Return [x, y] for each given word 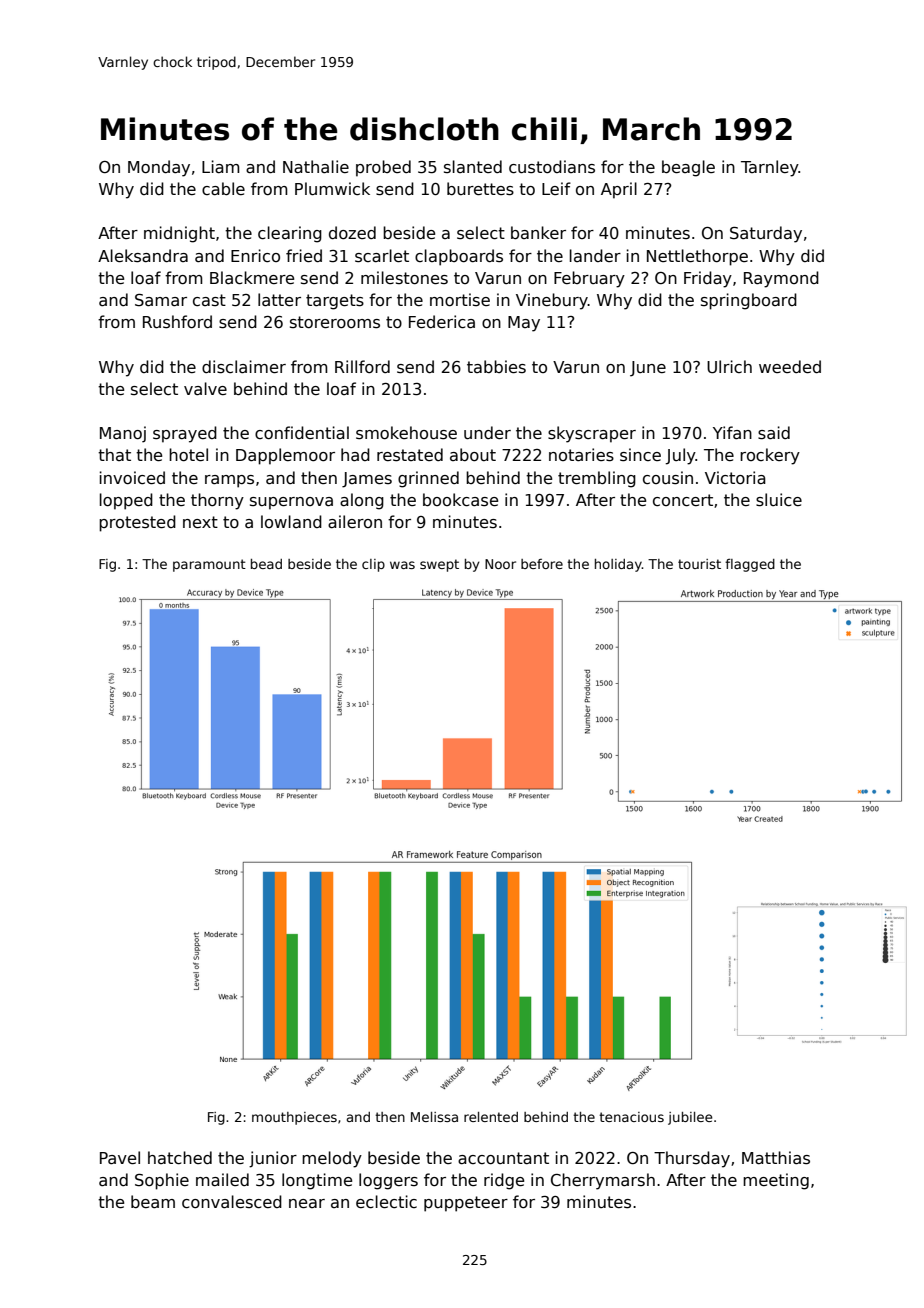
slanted [473, 166]
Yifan [732, 432]
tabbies [496, 366]
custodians [552, 167]
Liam [221, 166]
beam [153, 1201]
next [200, 522]
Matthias [776, 1158]
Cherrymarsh [603, 1181]
